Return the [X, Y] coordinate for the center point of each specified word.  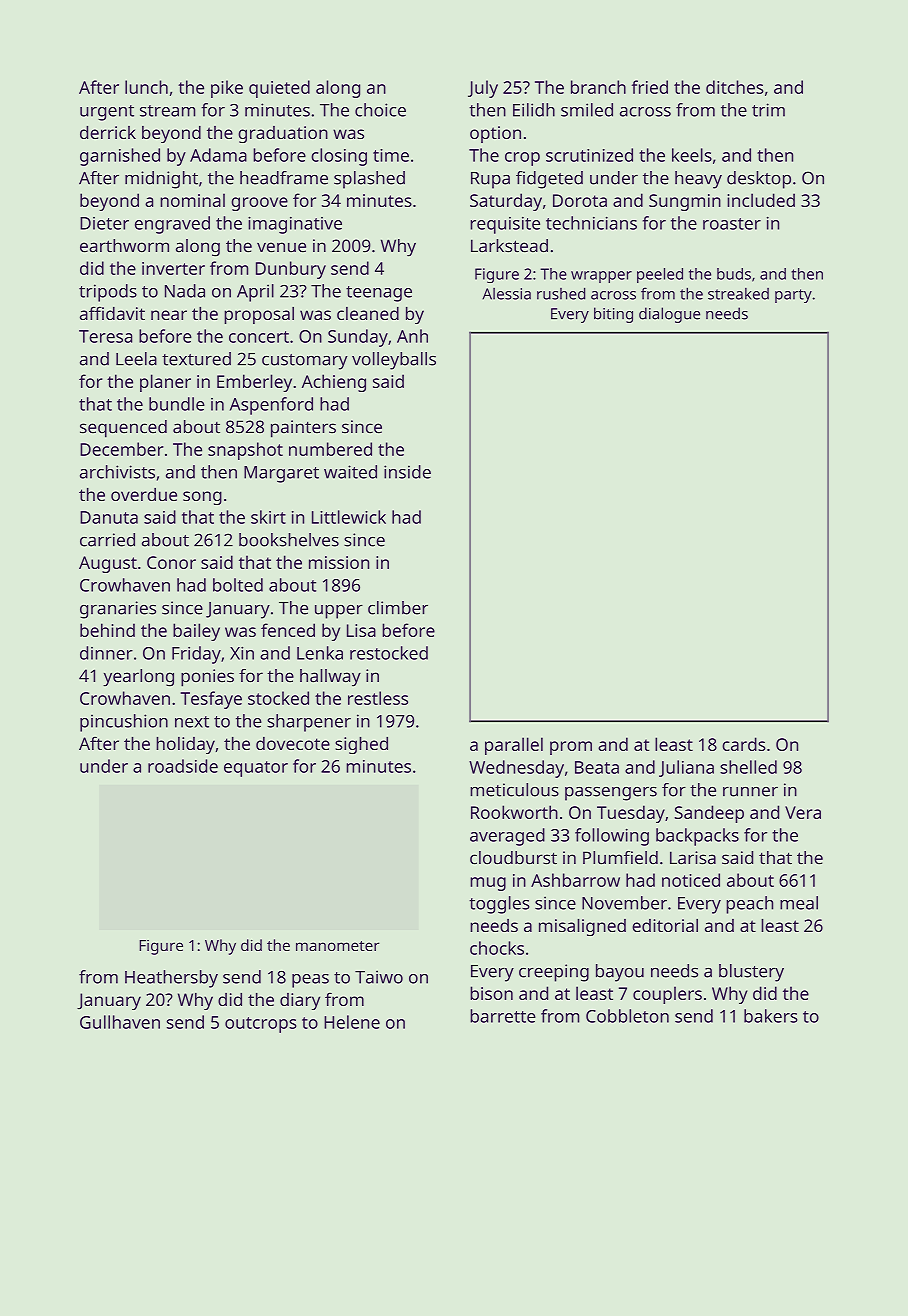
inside [407, 472]
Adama [218, 155]
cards [744, 744]
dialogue [669, 315]
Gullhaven [120, 1022]
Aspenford [271, 406]
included [761, 200]
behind [107, 630]
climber [398, 608]
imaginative [295, 225]
